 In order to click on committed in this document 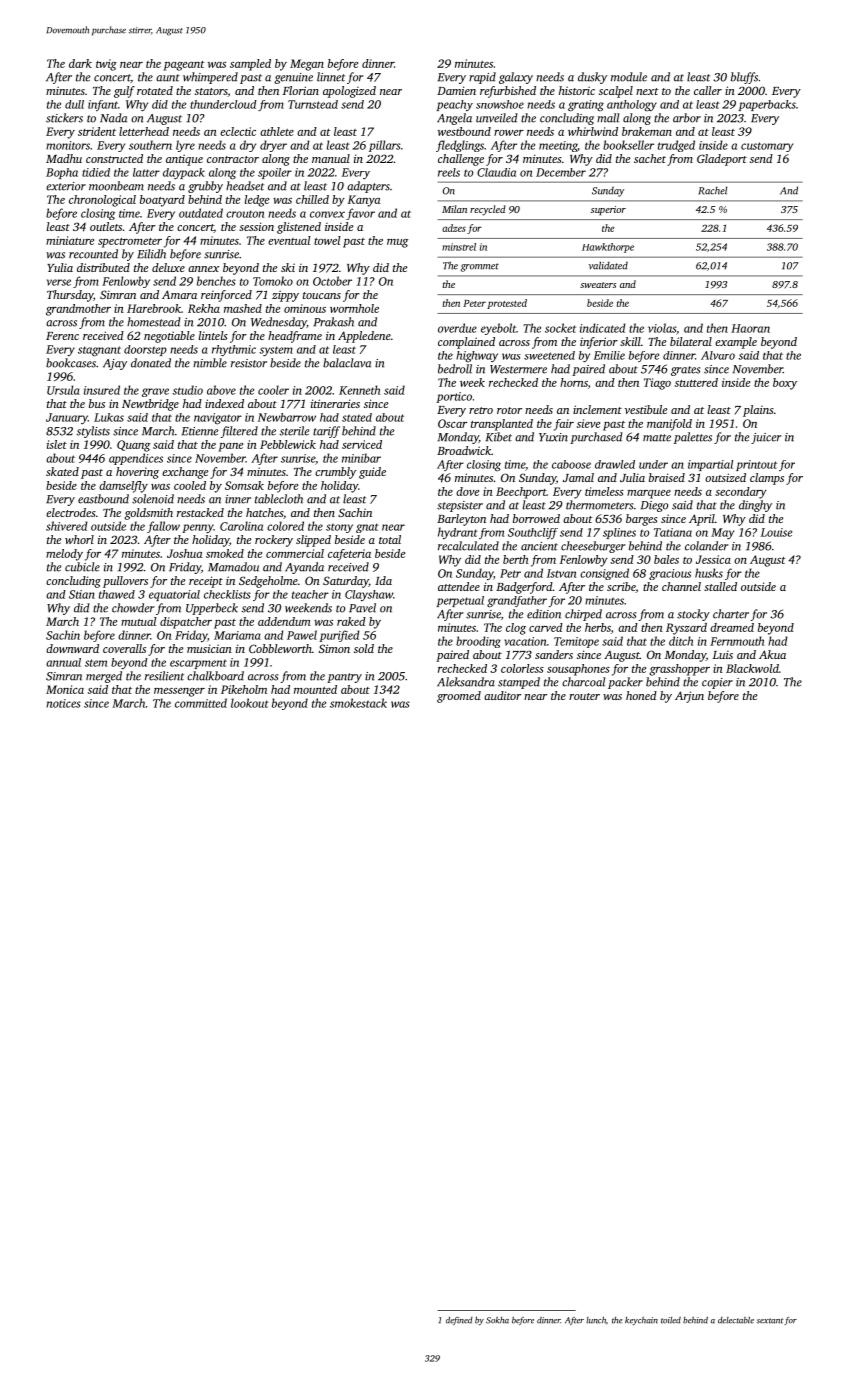, I will do `click(201, 703)`.
